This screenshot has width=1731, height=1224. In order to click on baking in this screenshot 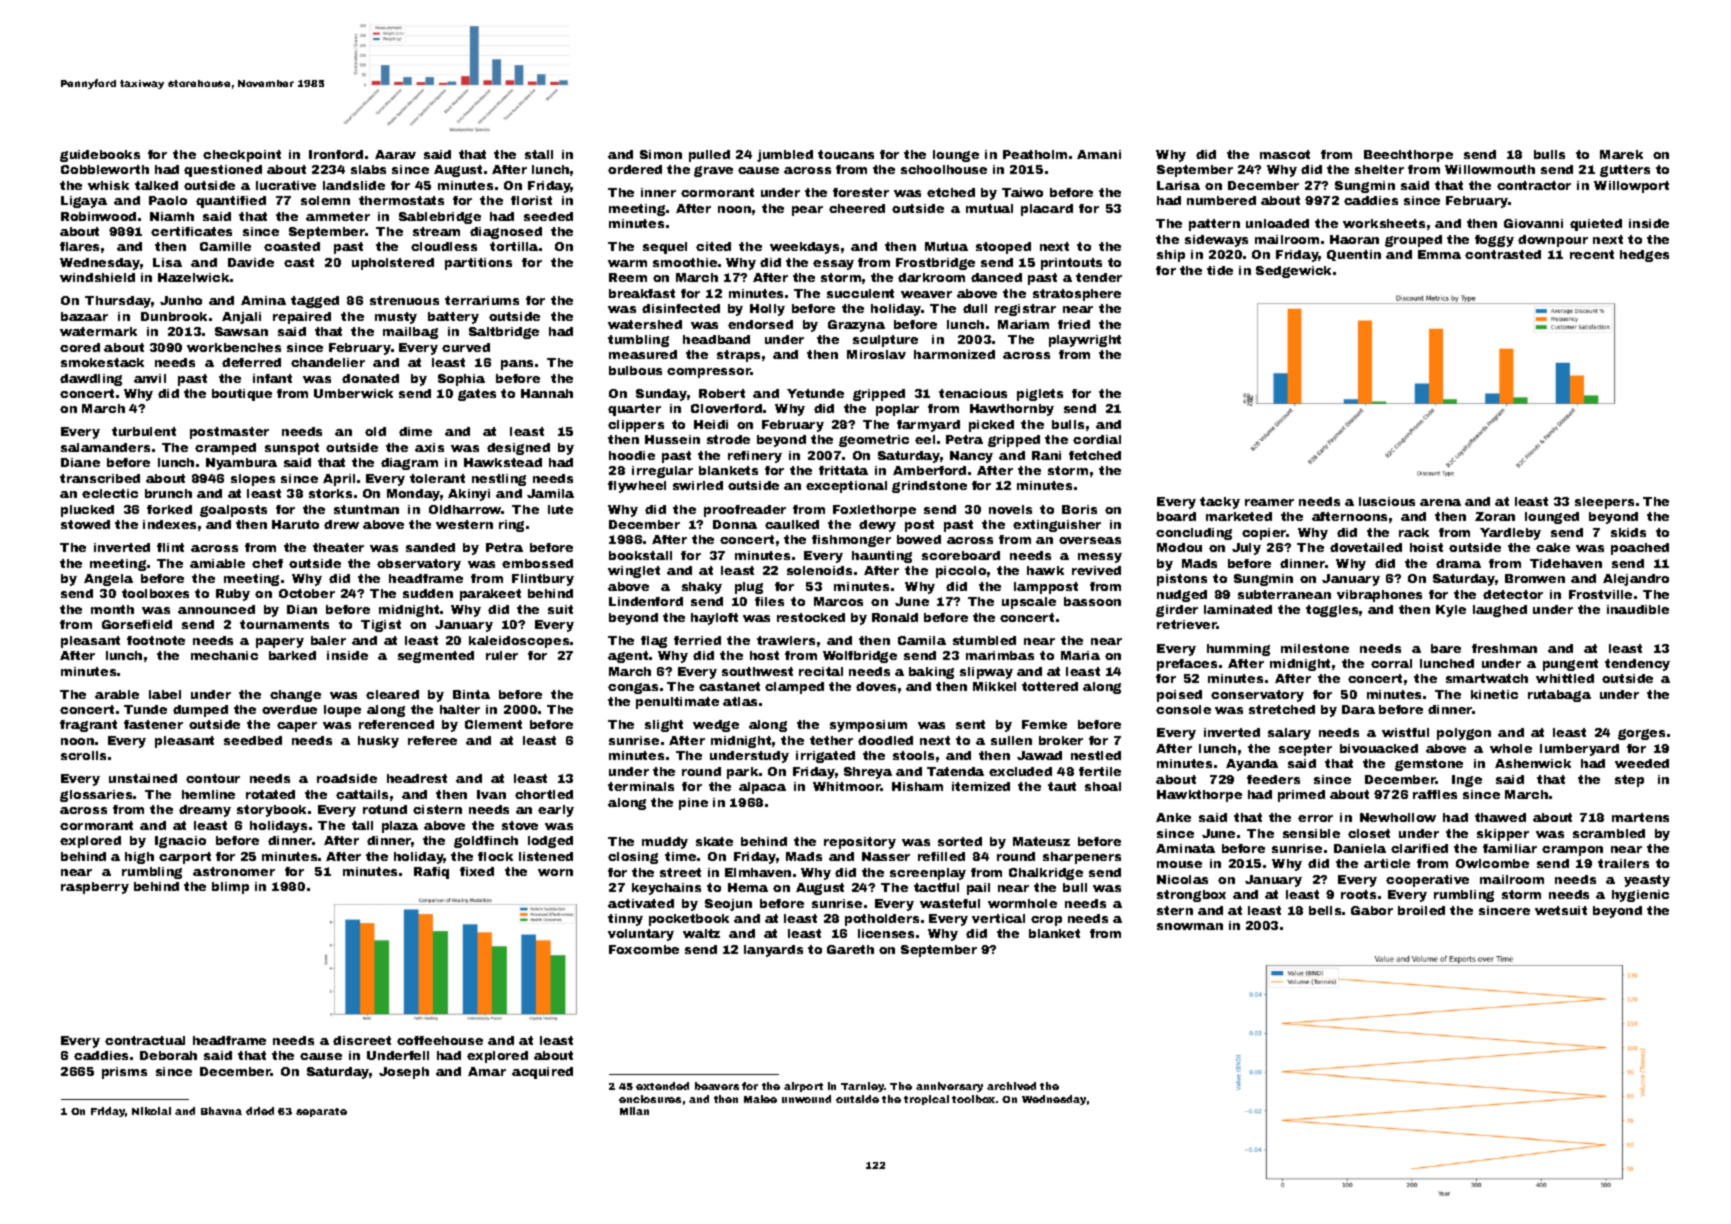, I will do `click(931, 673)`.
